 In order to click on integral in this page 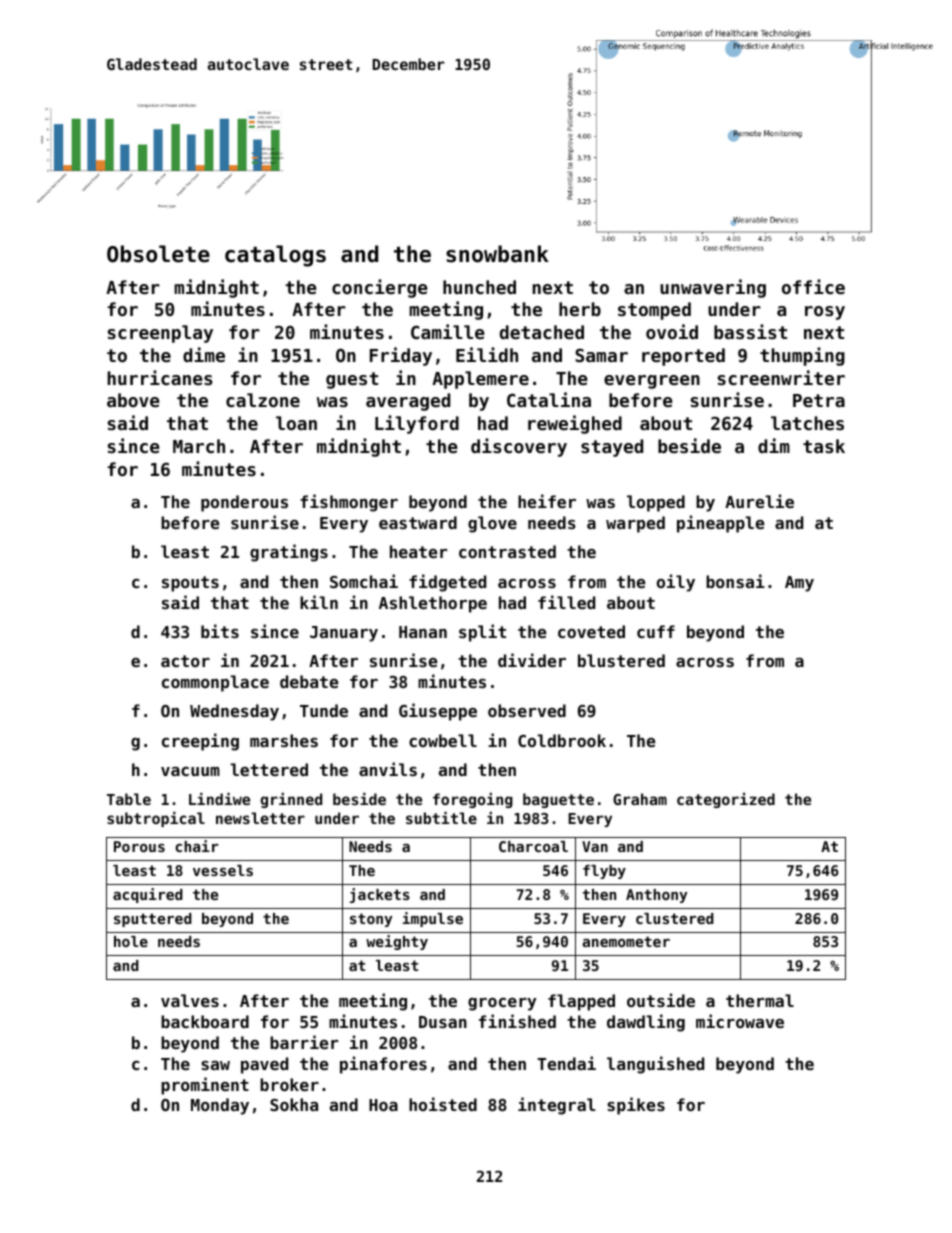, I will do `click(557, 1106)`.
